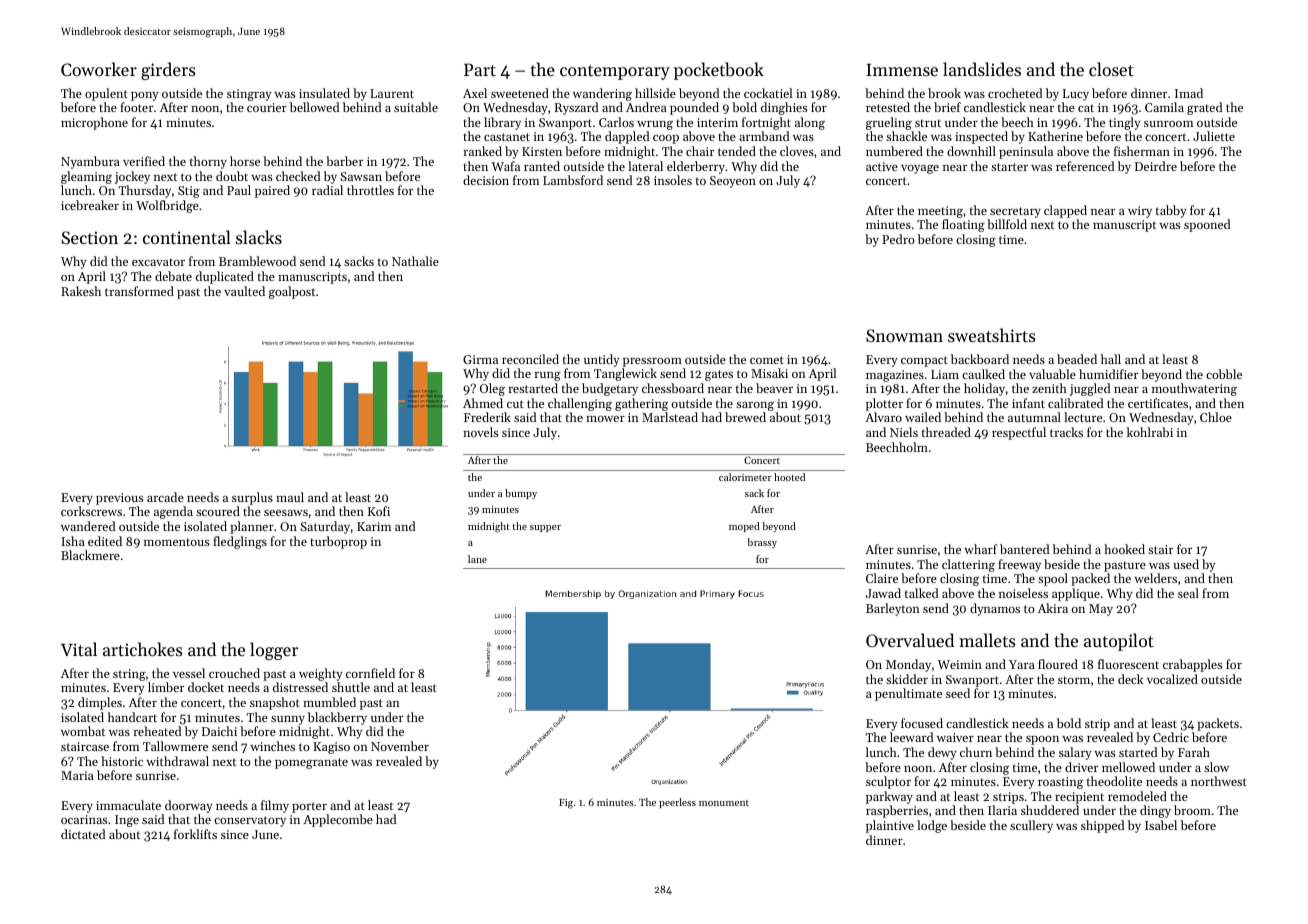 The image size is (1308, 924). I want to click on peerless, so click(677, 803).
